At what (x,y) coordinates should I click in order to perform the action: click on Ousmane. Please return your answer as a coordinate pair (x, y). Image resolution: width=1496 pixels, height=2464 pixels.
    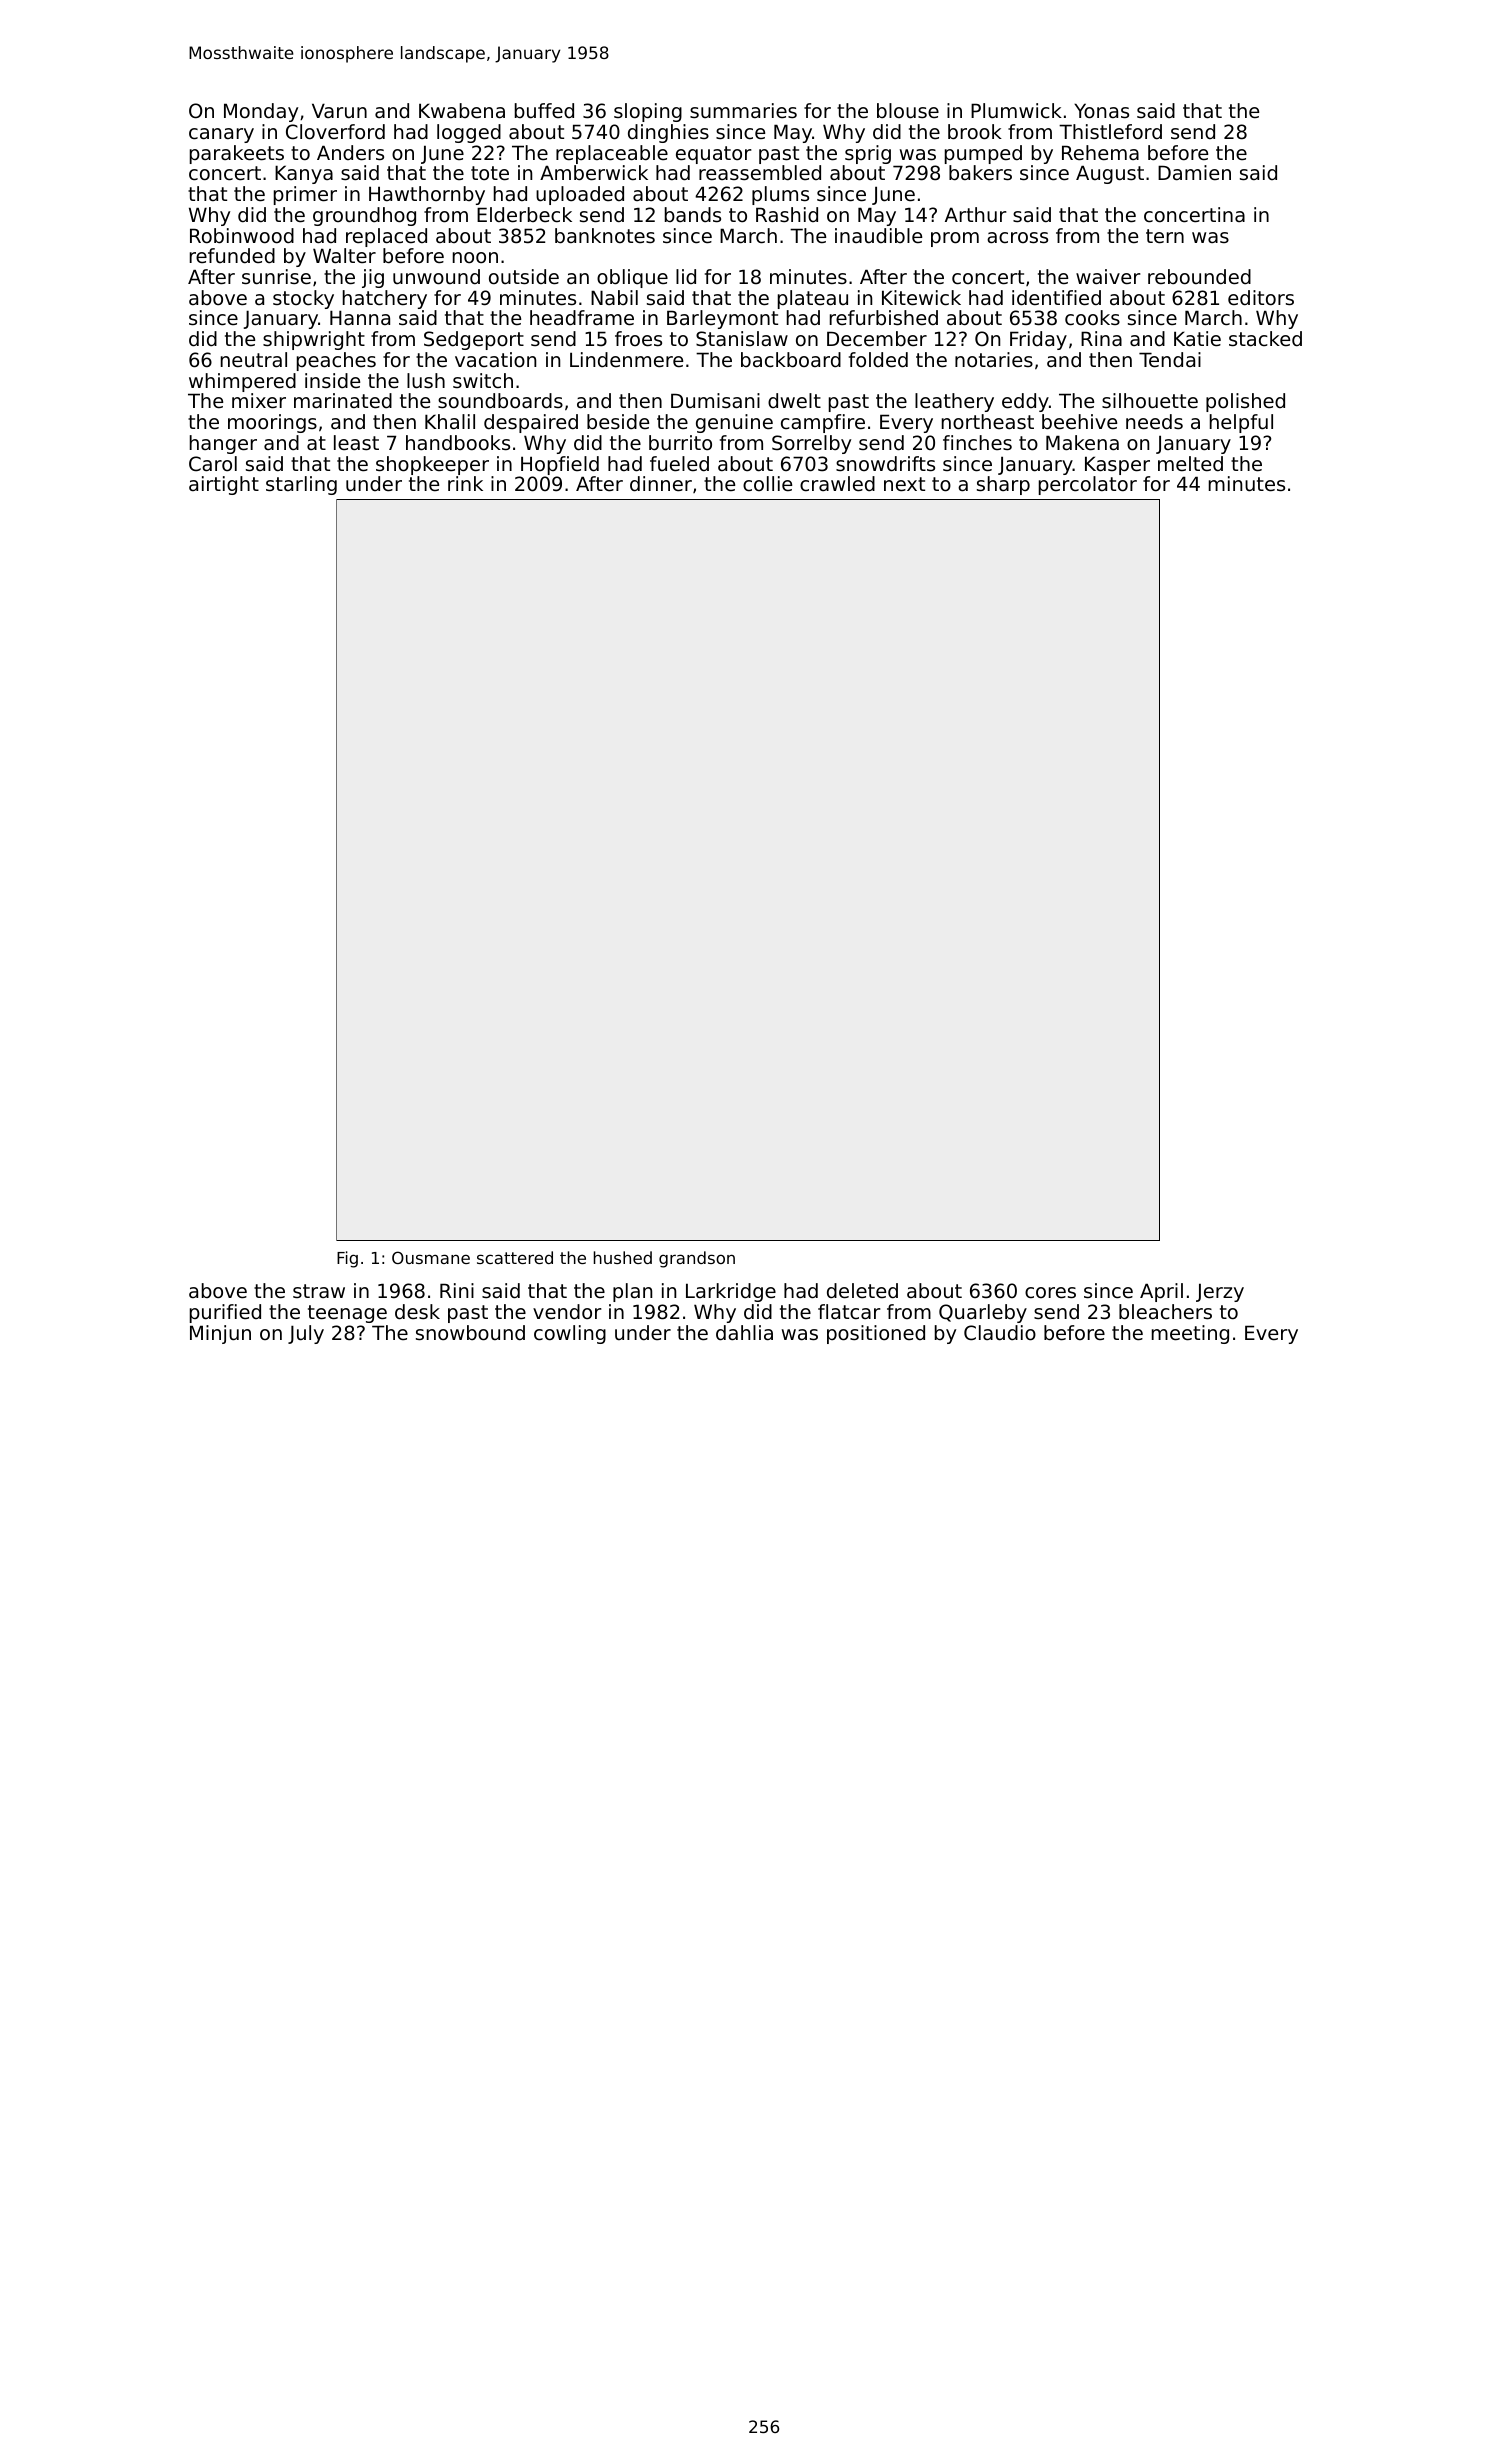
    Looking at the image, I should click on (431, 1257).
